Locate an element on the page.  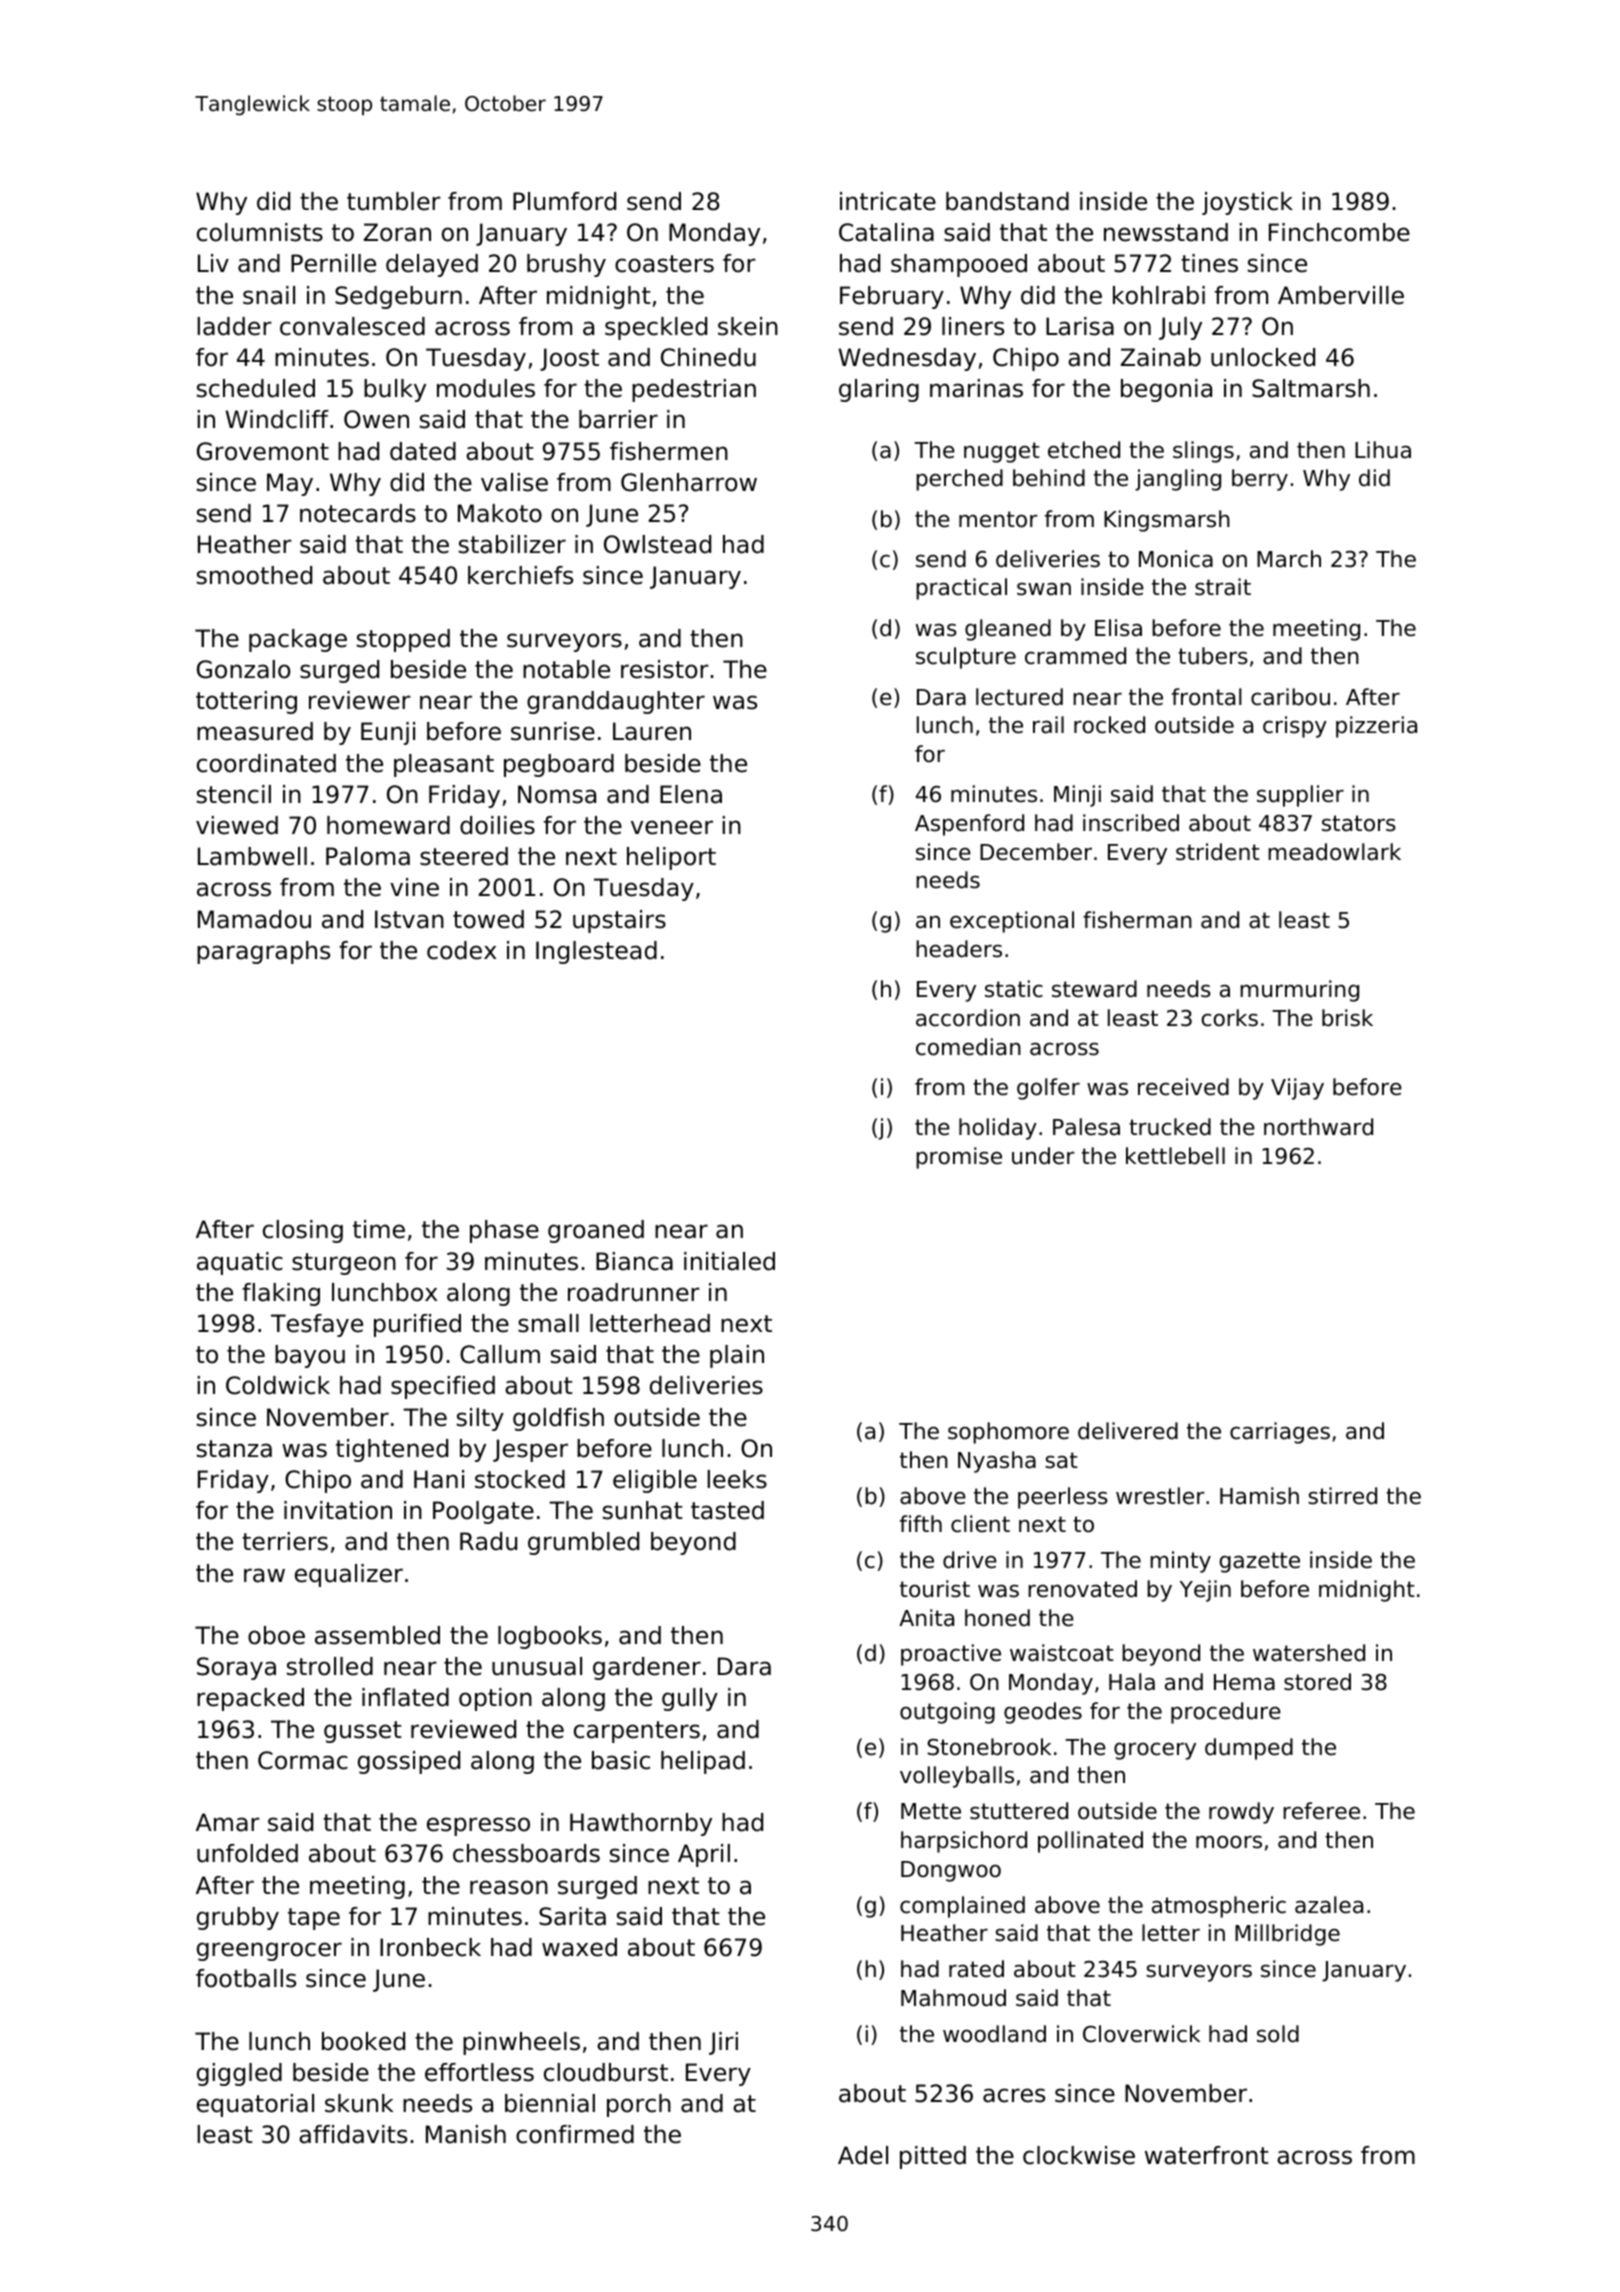
gardener is located at coordinates (647, 1668).
